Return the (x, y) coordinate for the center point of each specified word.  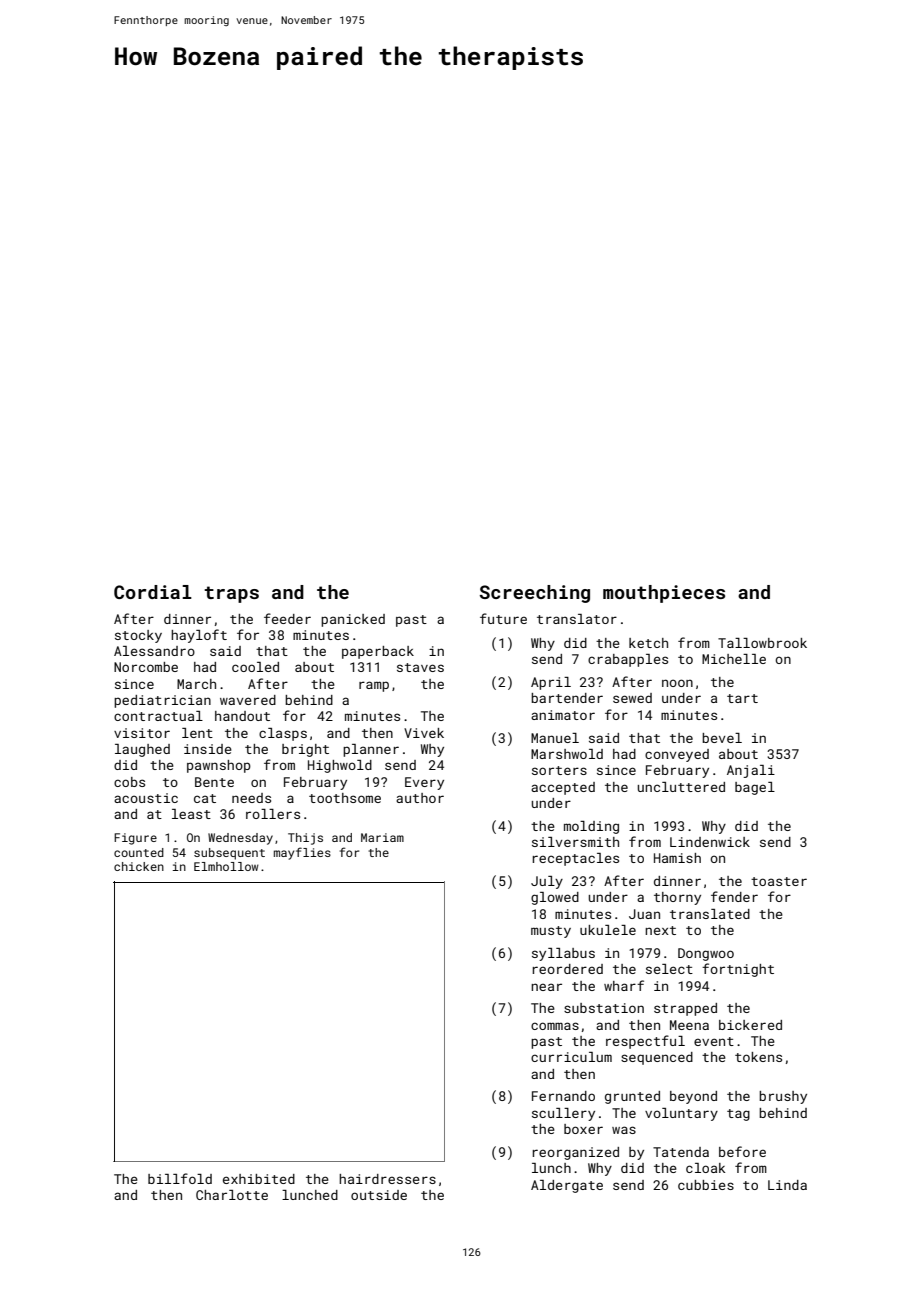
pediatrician (162, 701)
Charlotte (232, 1195)
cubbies (706, 1185)
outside (379, 1195)
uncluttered (681, 787)
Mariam (382, 837)
